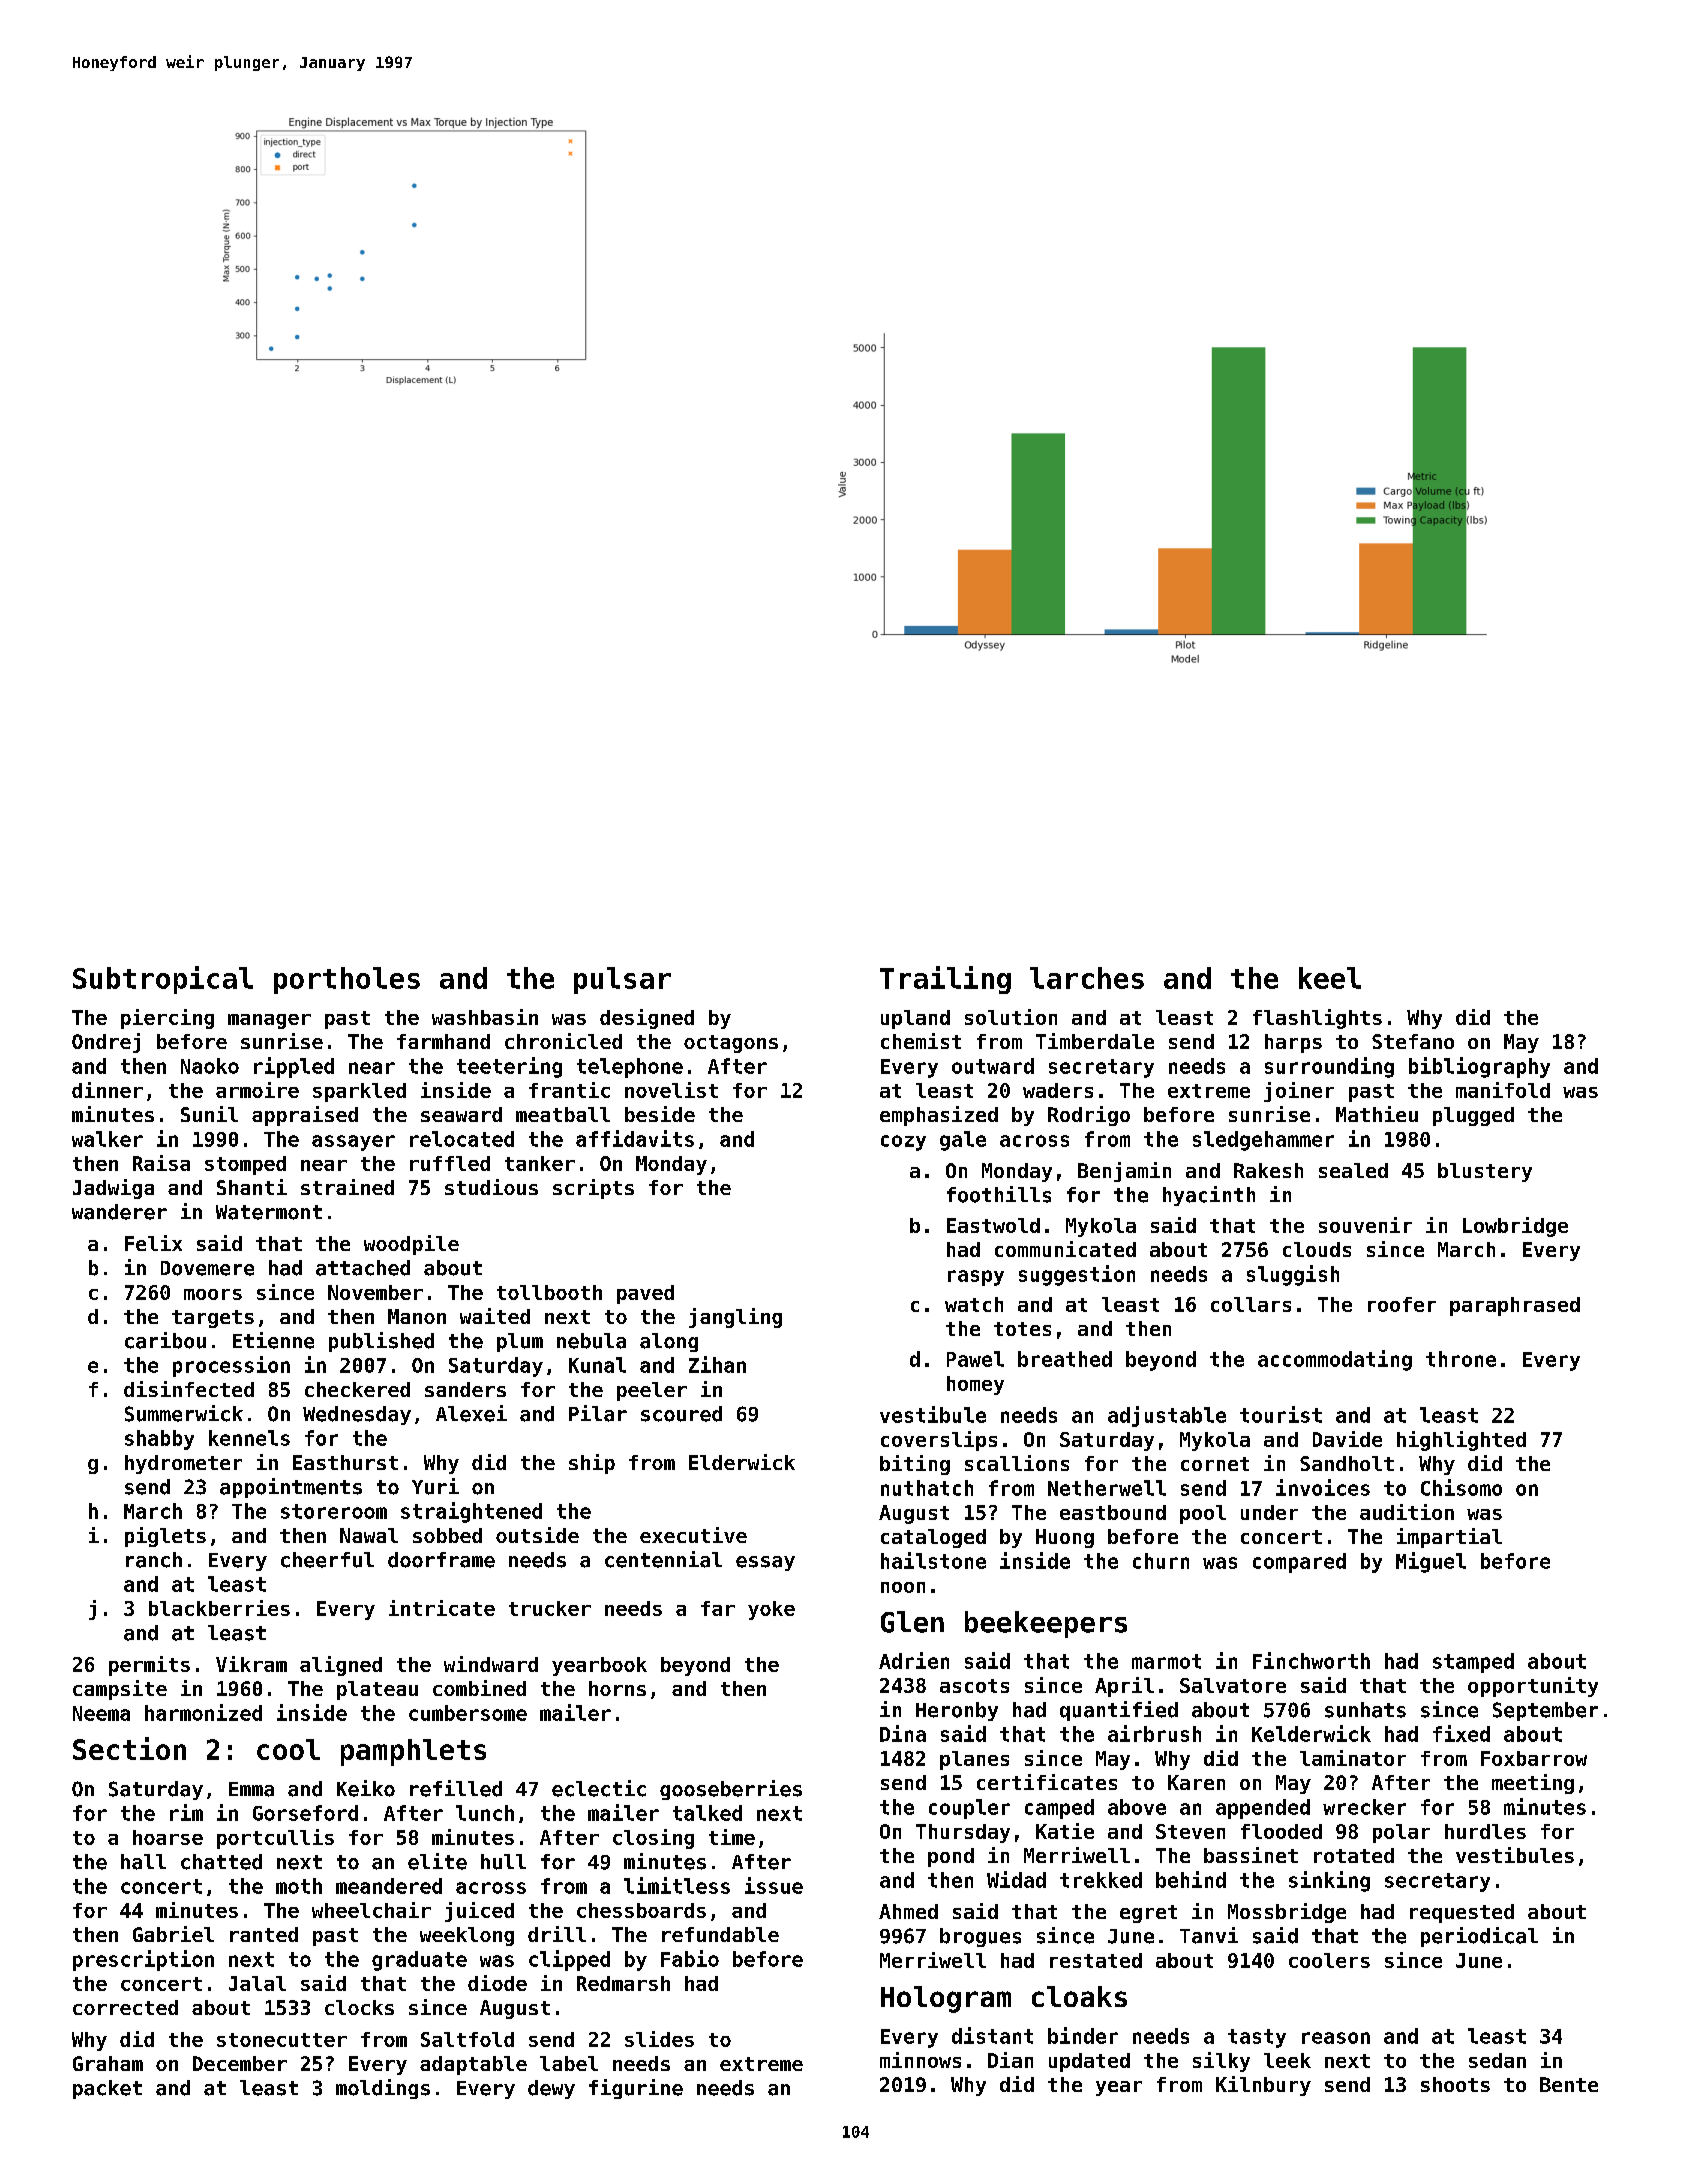 The image size is (1683, 2178). I want to click on churn, so click(1161, 1561).
